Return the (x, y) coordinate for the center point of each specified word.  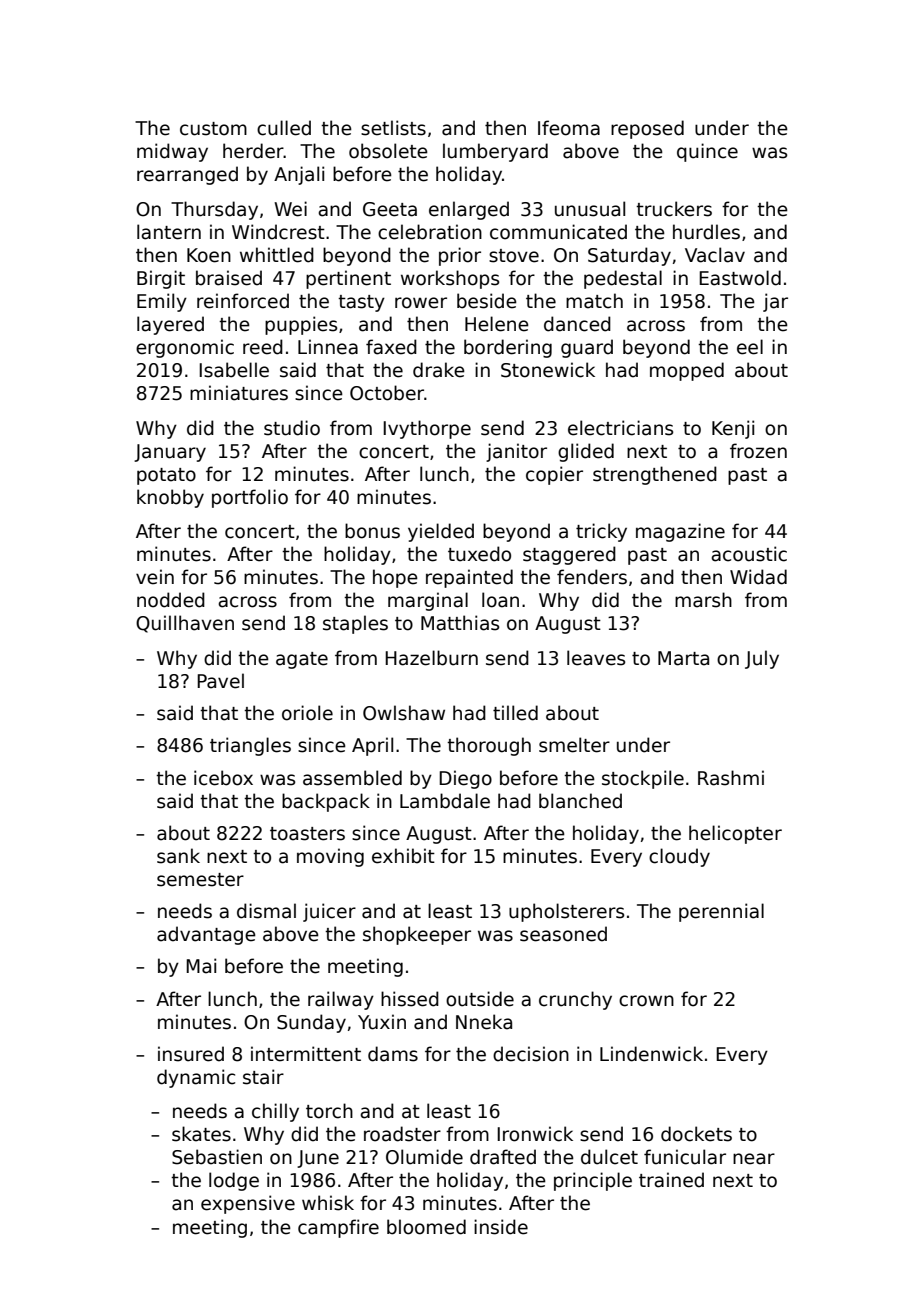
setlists (393, 128)
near (754, 1159)
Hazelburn (431, 658)
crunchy (575, 1000)
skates (201, 1134)
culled (284, 128)
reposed (647, 129)
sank (178, 856)
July (762, 659)
